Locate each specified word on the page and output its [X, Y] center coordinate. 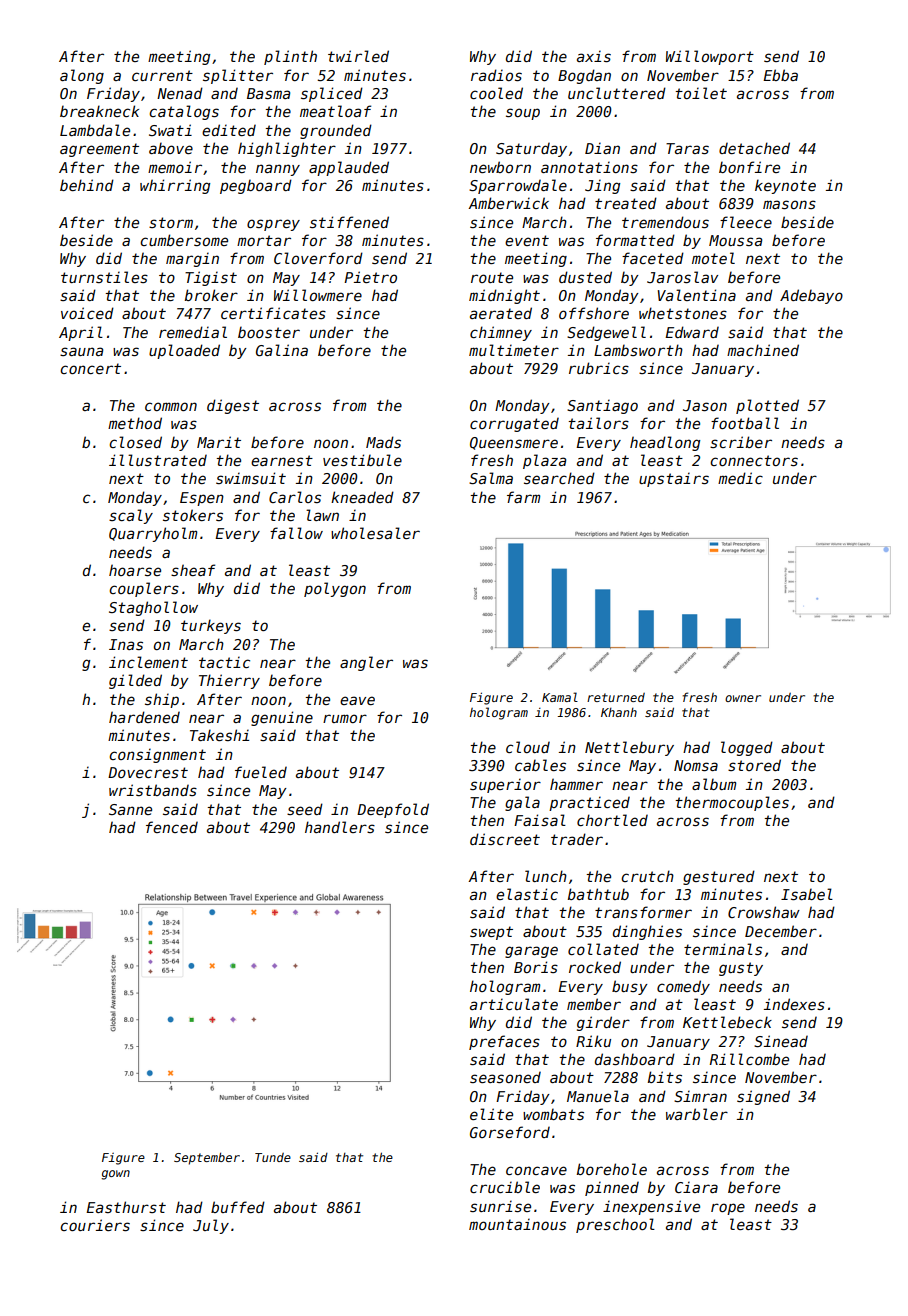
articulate [514, 1004]
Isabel [807, 894]
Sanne [130, 809]
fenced [172, 827]
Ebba [780, 75]
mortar [264, 240]
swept [491, 933]
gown [115, 1175]
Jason [705, 405]
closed [135, 442]
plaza [544, 461]
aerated [501, 313]
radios [496, 75]
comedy [683, 987]
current [162, 75]
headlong [665, 443]
